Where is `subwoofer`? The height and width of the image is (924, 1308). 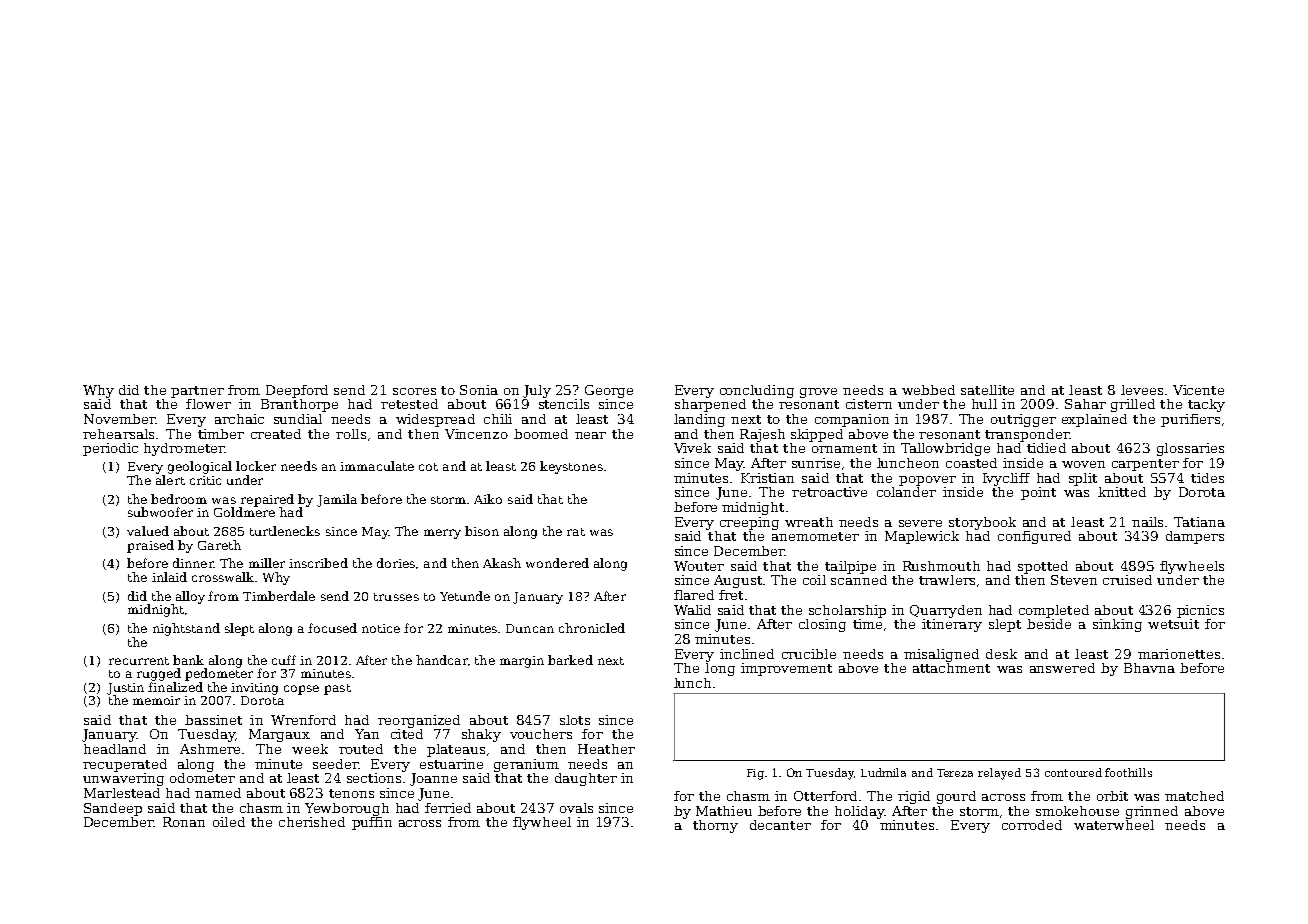 subwoofer is located at coordinates (160, 512).
